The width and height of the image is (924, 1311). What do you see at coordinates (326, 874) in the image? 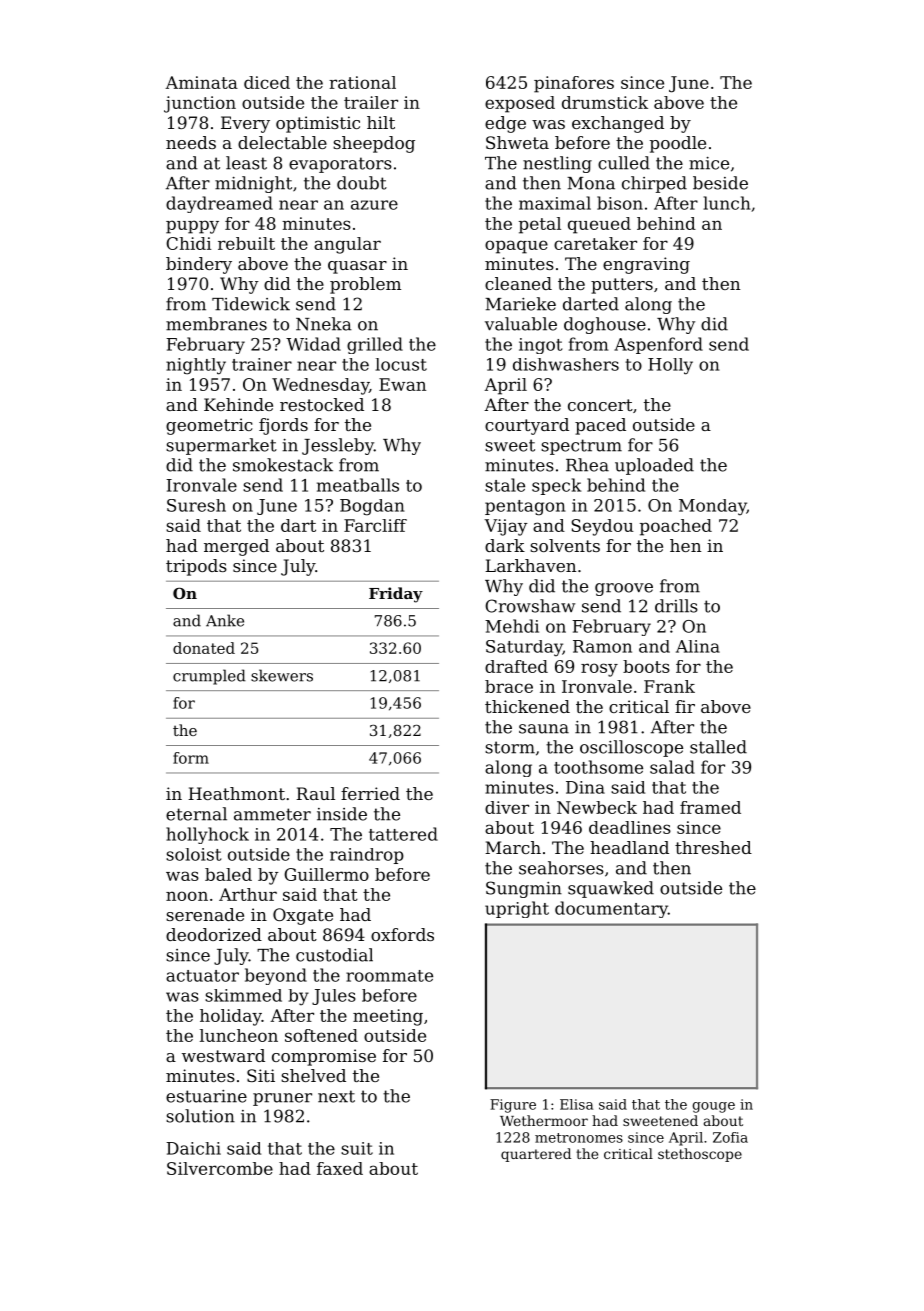
I see `Guillermo` at bounding box center [326, 874].
